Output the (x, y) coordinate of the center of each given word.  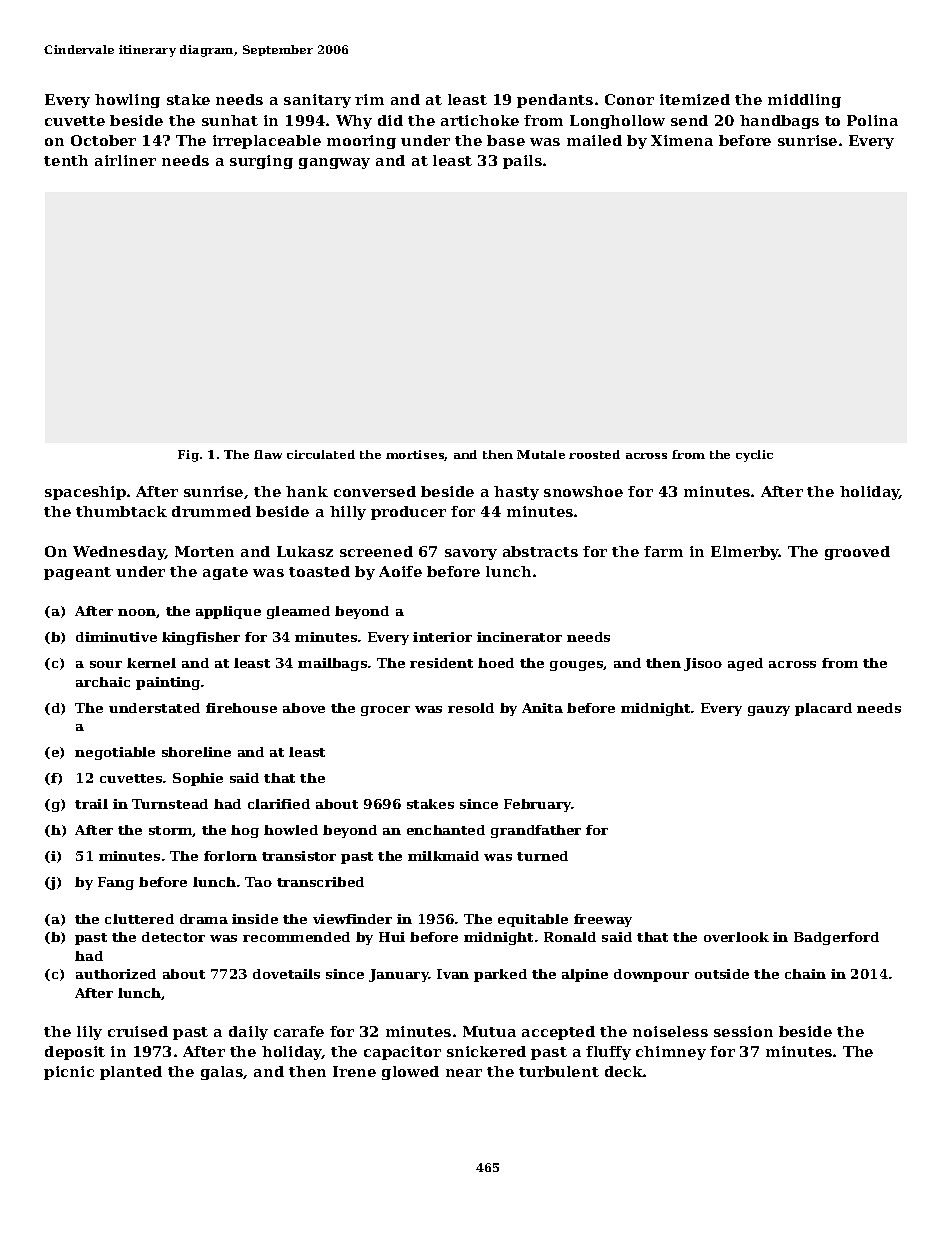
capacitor (402, 1053)
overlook (736, 937)
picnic (69, 1073)
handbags (779, 122)
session (743, 1031)
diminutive (116, 637)
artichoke (480, 120)
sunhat (230, 120)
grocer (385, 711)
